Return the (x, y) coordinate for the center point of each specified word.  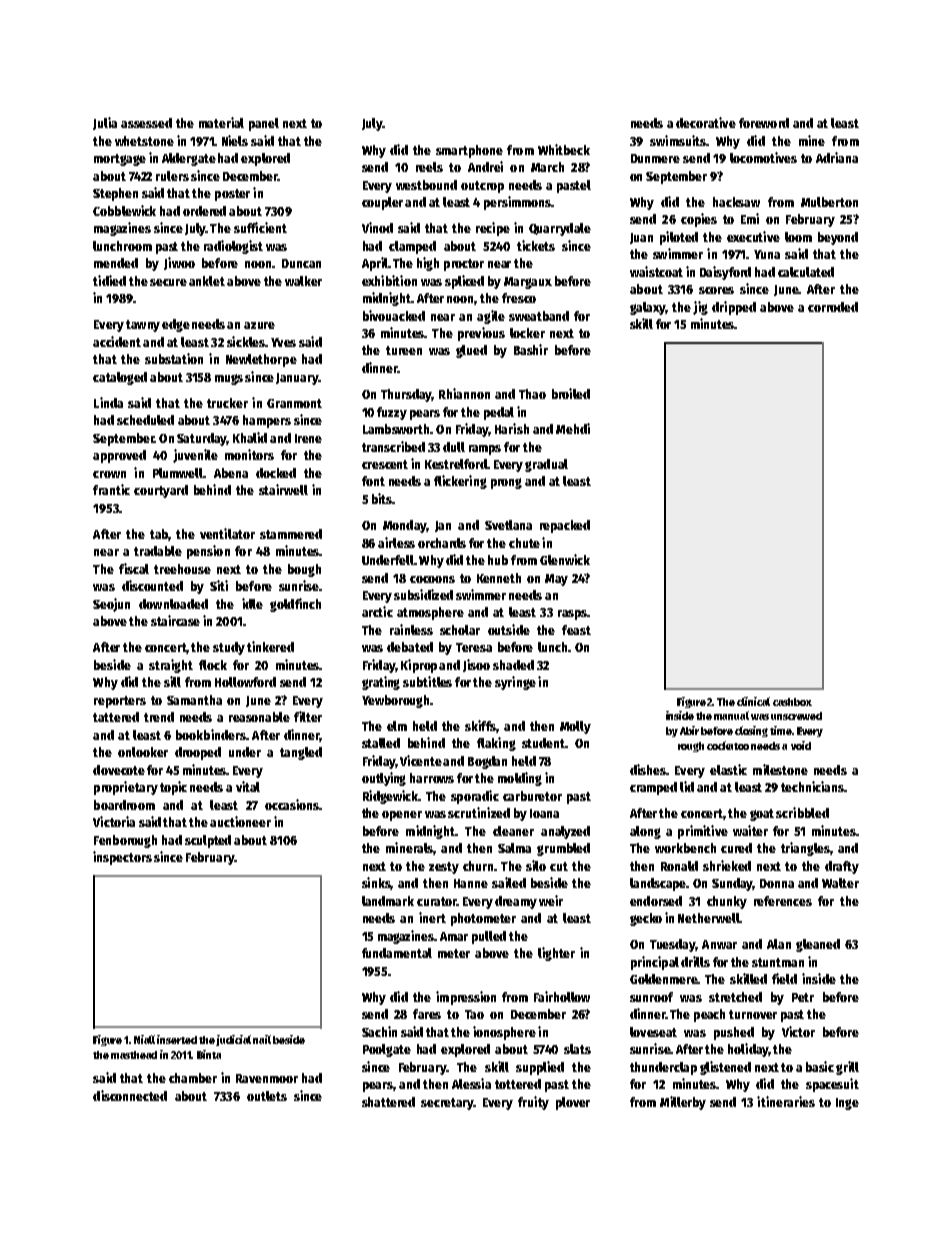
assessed (146, 123)
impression (466, 998)
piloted (679, 238)
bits (382, 498)
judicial (233, 1040)
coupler (382, 203)
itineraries (786, 1101)
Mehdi (573, 428)
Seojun (111, 605)
